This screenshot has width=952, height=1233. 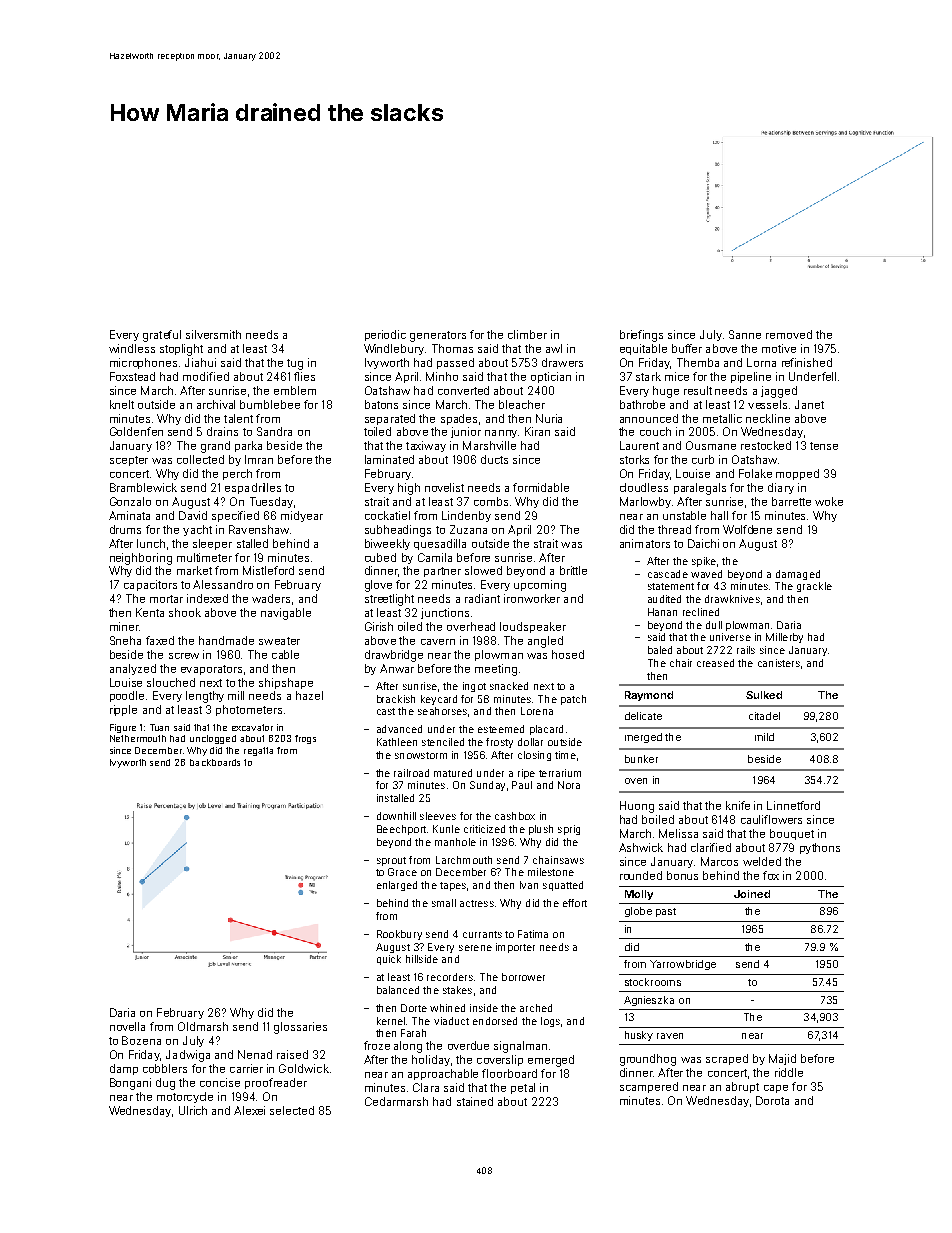 What do you see at coordinates (213, 334) in the screenshot?
I see `silversmith` at bounding box center [213, 334].
